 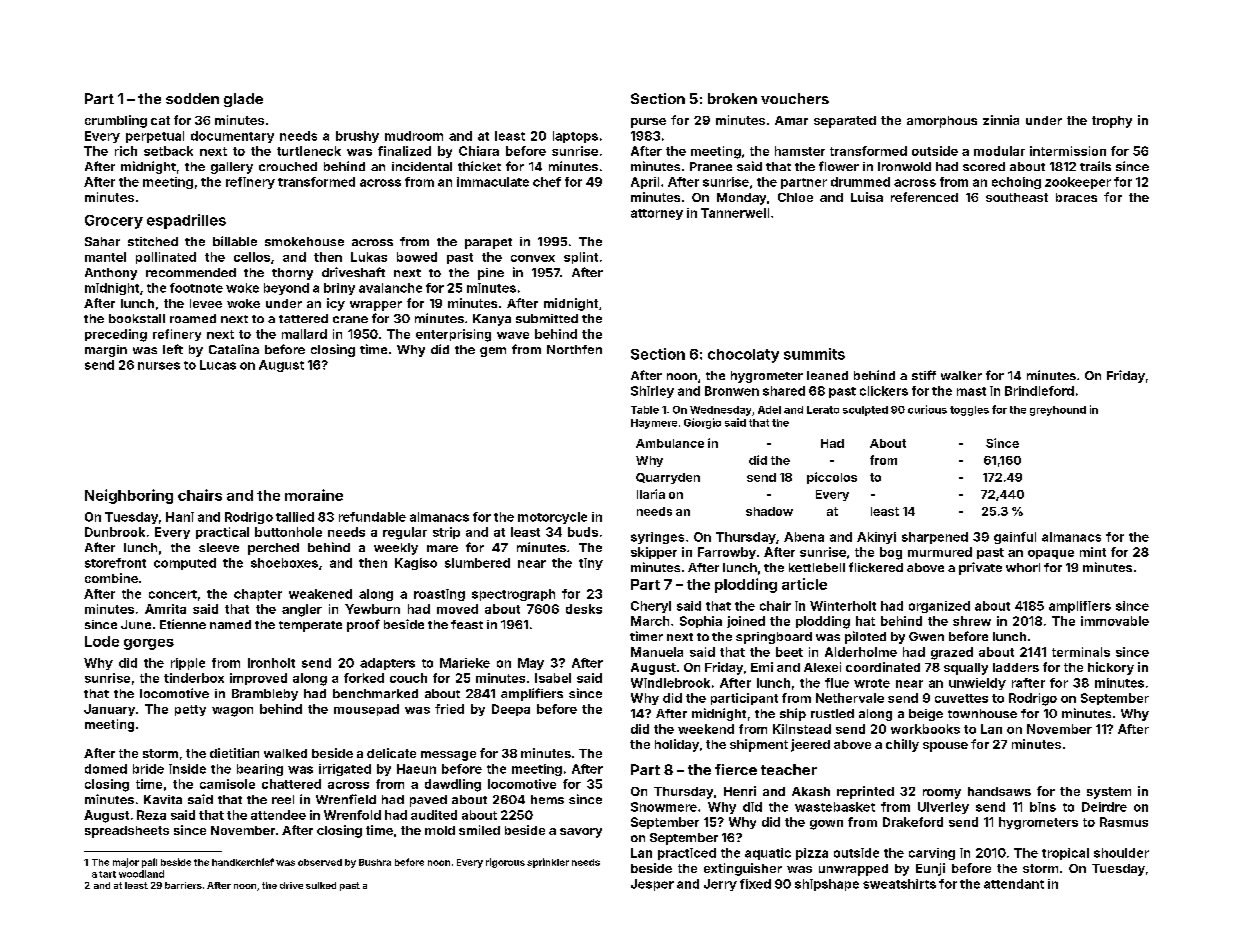 What do you see at coordinates (219, 547) in the image?
I see `sleeve` at bounding box center [219, 547].
